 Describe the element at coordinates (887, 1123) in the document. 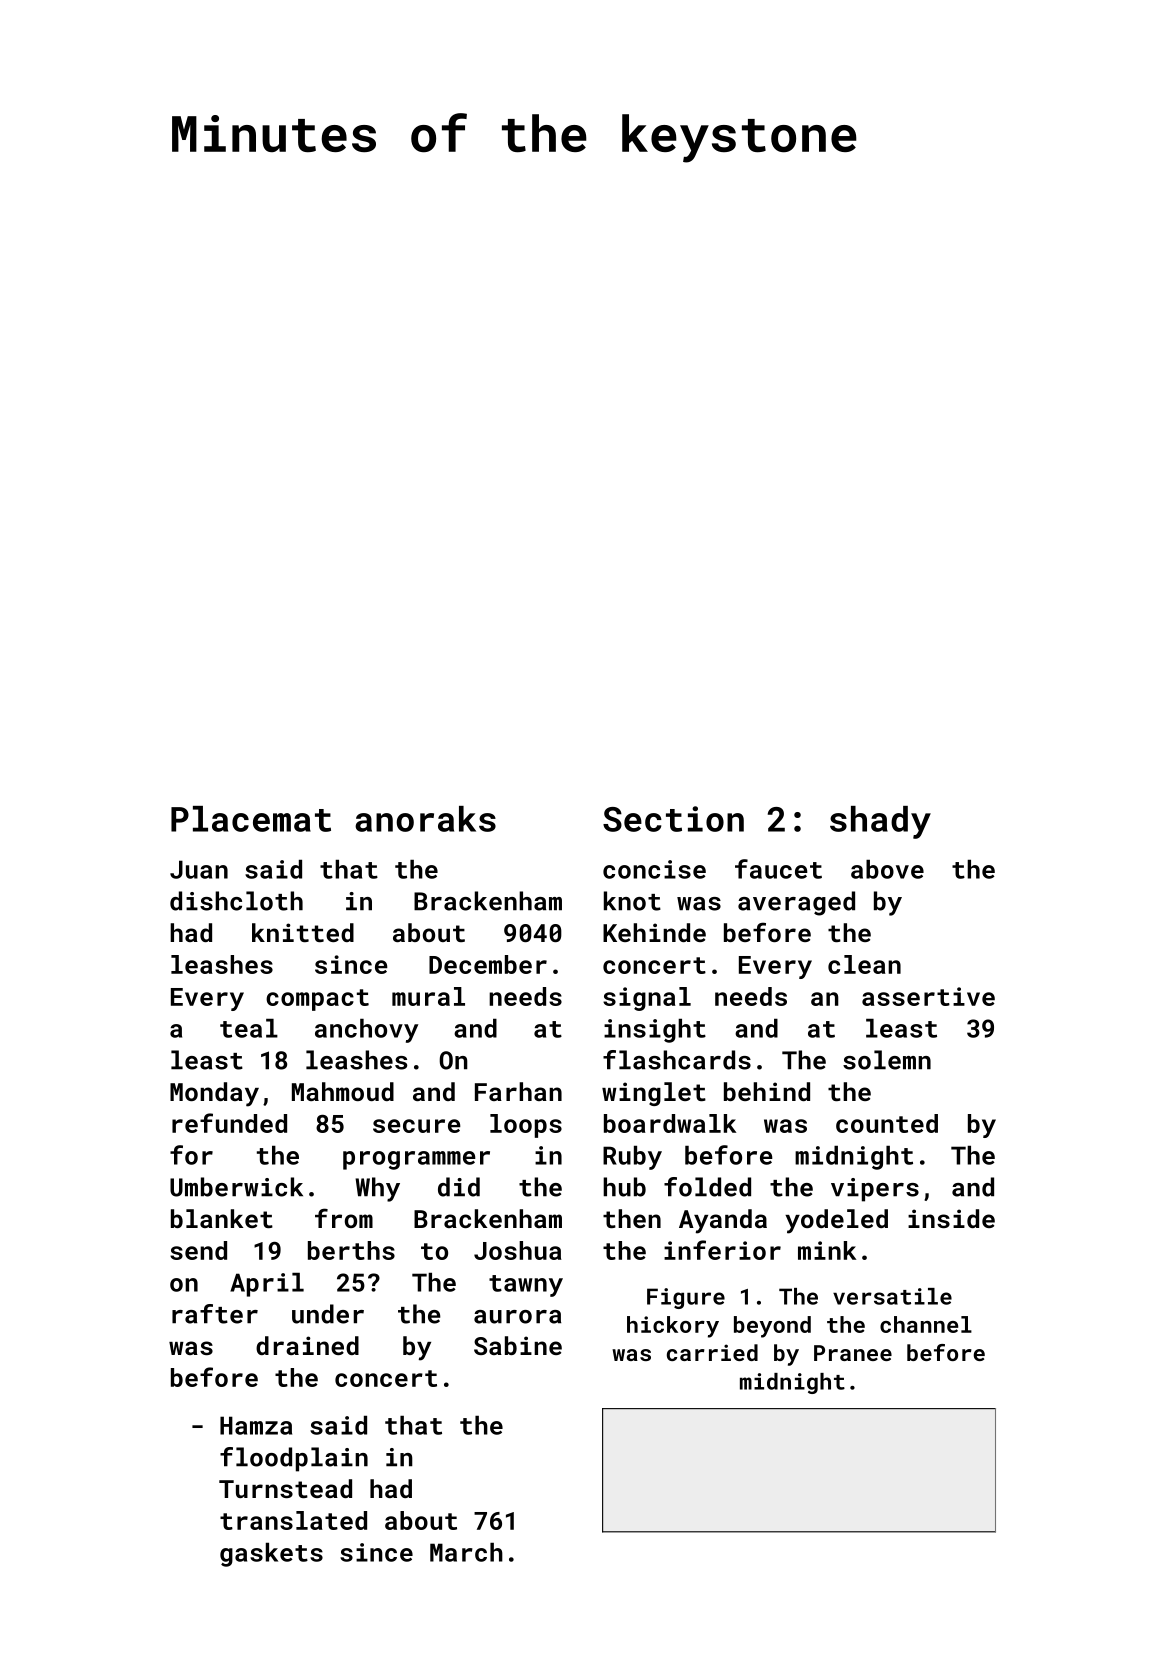

I see `counted` at that location.
